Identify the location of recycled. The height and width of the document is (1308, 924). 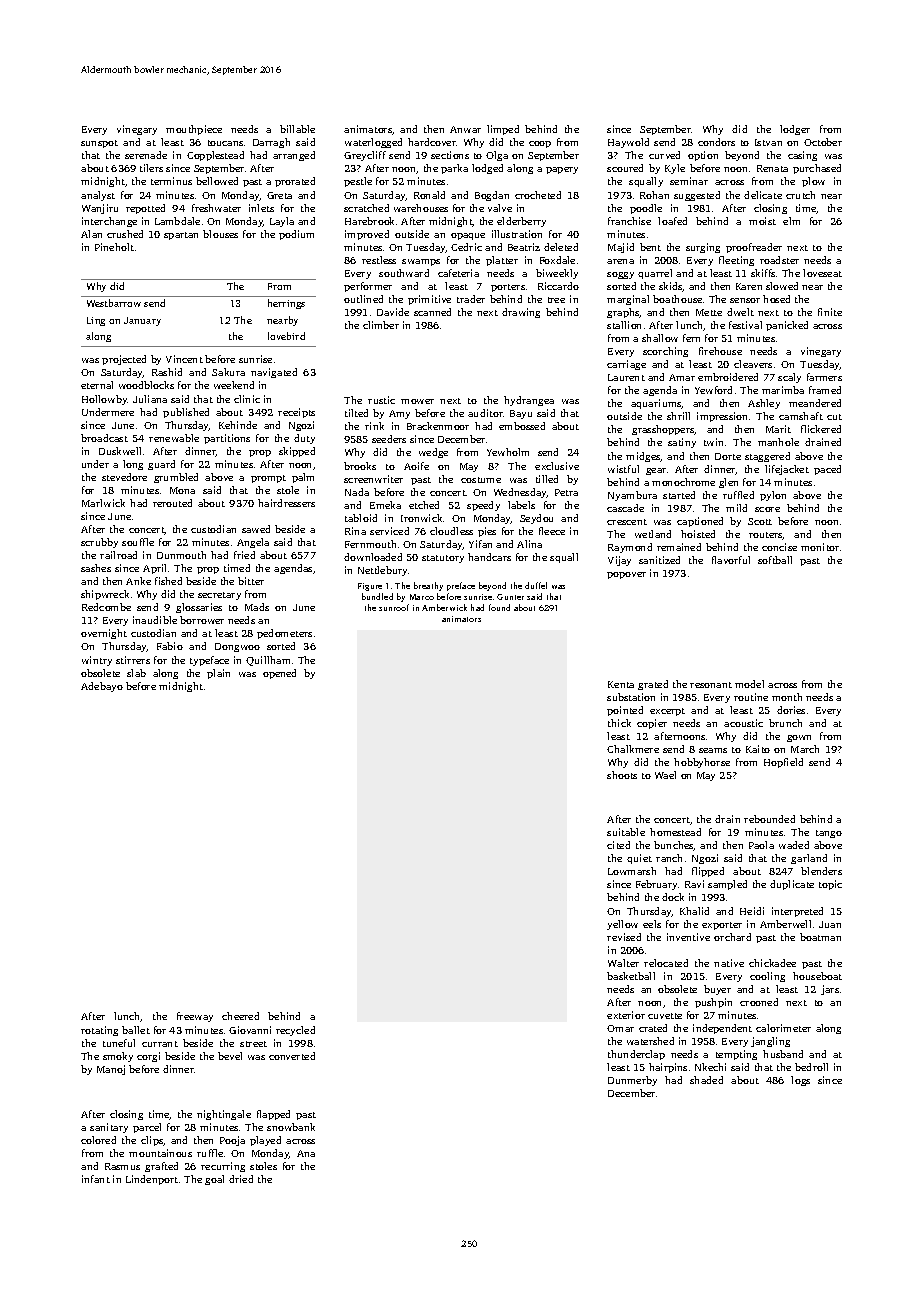
(295, 1031).
